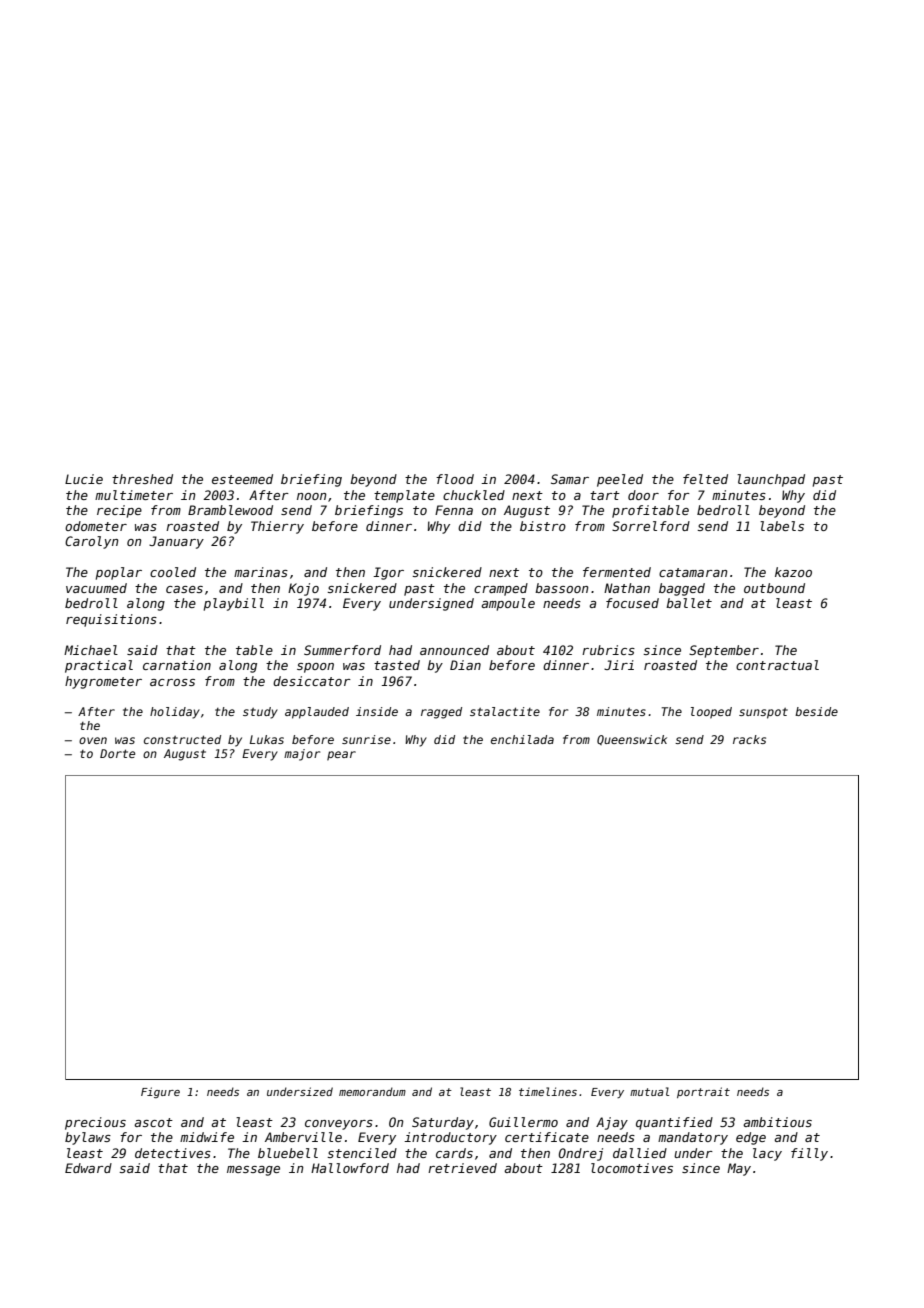 The image size is (924, 1308). Describe the element at coordinates (620, 480) in the screenshot. I see `peeled` at that location.
